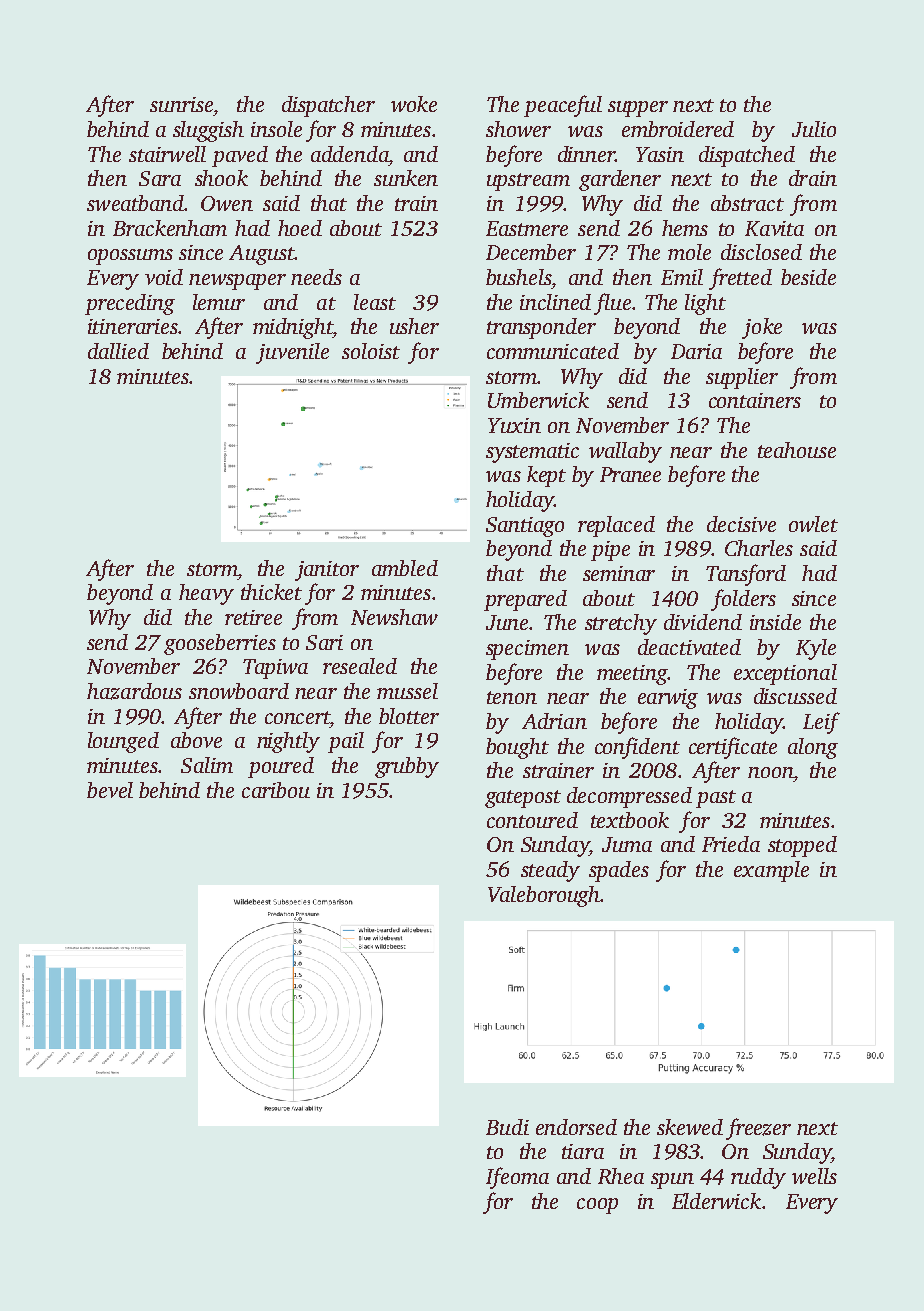 The width and height of the screenshot is (924, 1311). What do you see at coordinates (375, 302) in the screenshot?
I see `least` at bounding box center [375, 302].
